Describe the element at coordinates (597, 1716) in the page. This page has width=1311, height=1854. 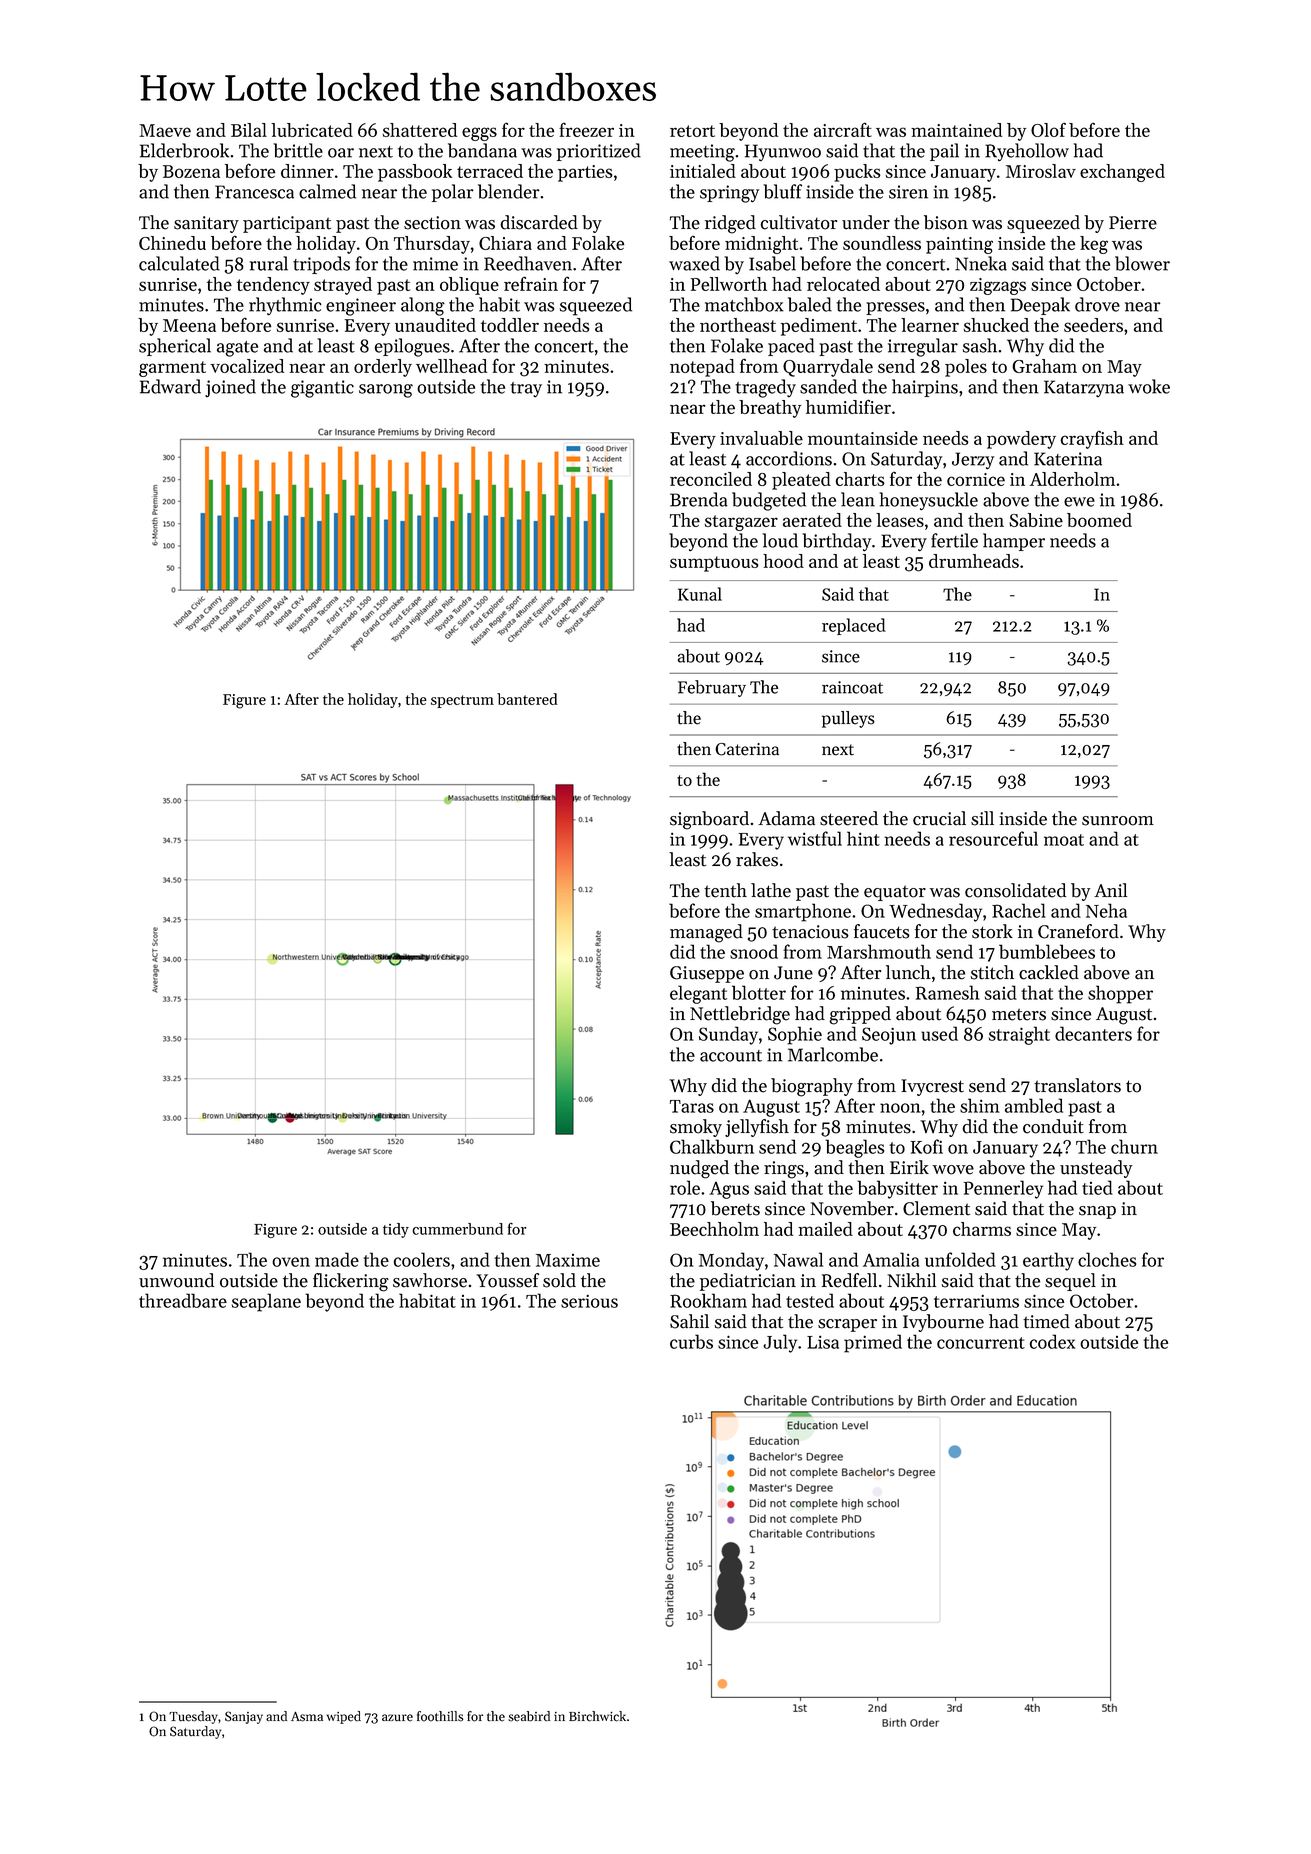
I see `Birchwick` at that location.
